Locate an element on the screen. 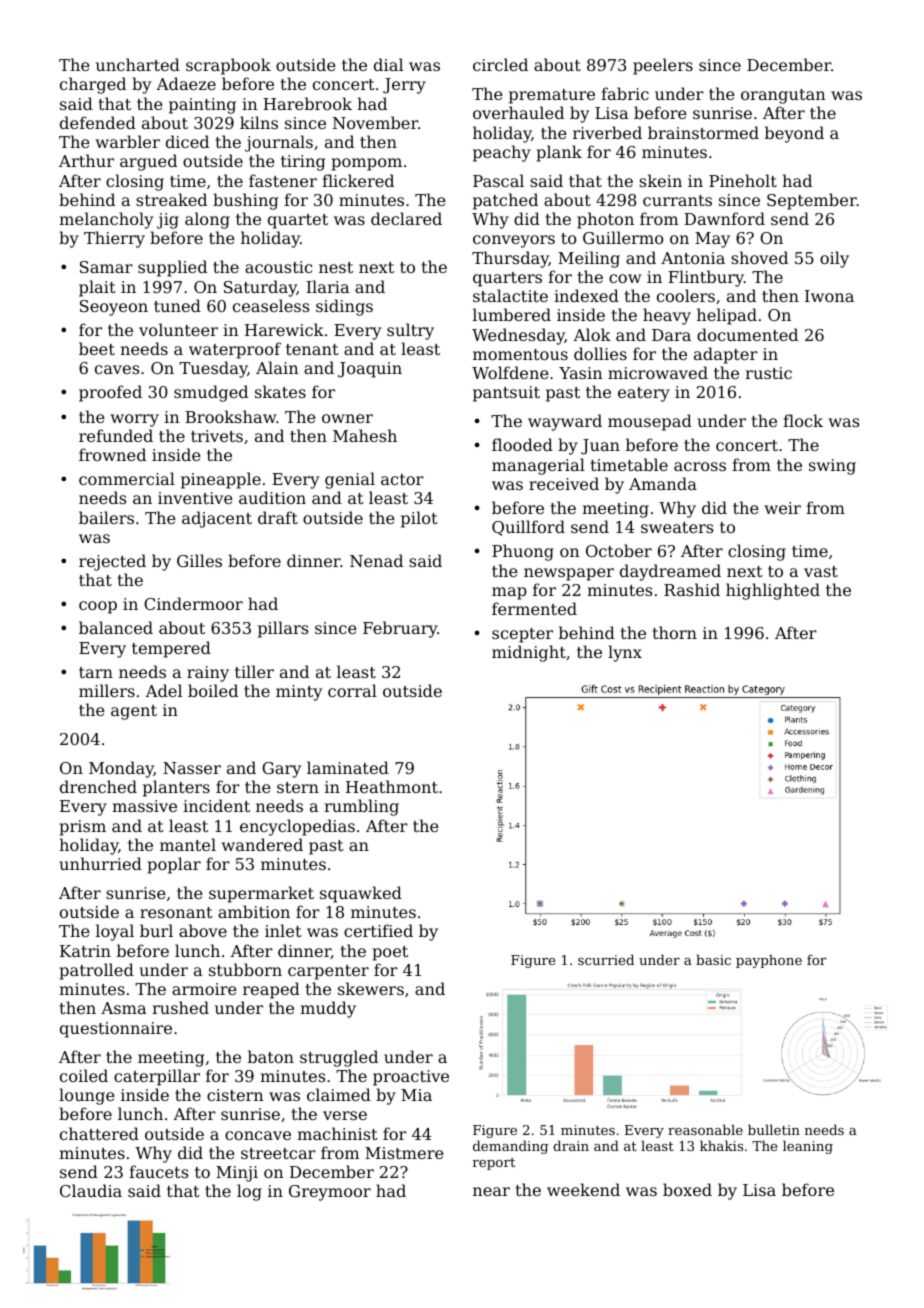 Image resolution: width=924 pixels, height=1308 pixels. microwaved is located at coordinates (658, 372).
